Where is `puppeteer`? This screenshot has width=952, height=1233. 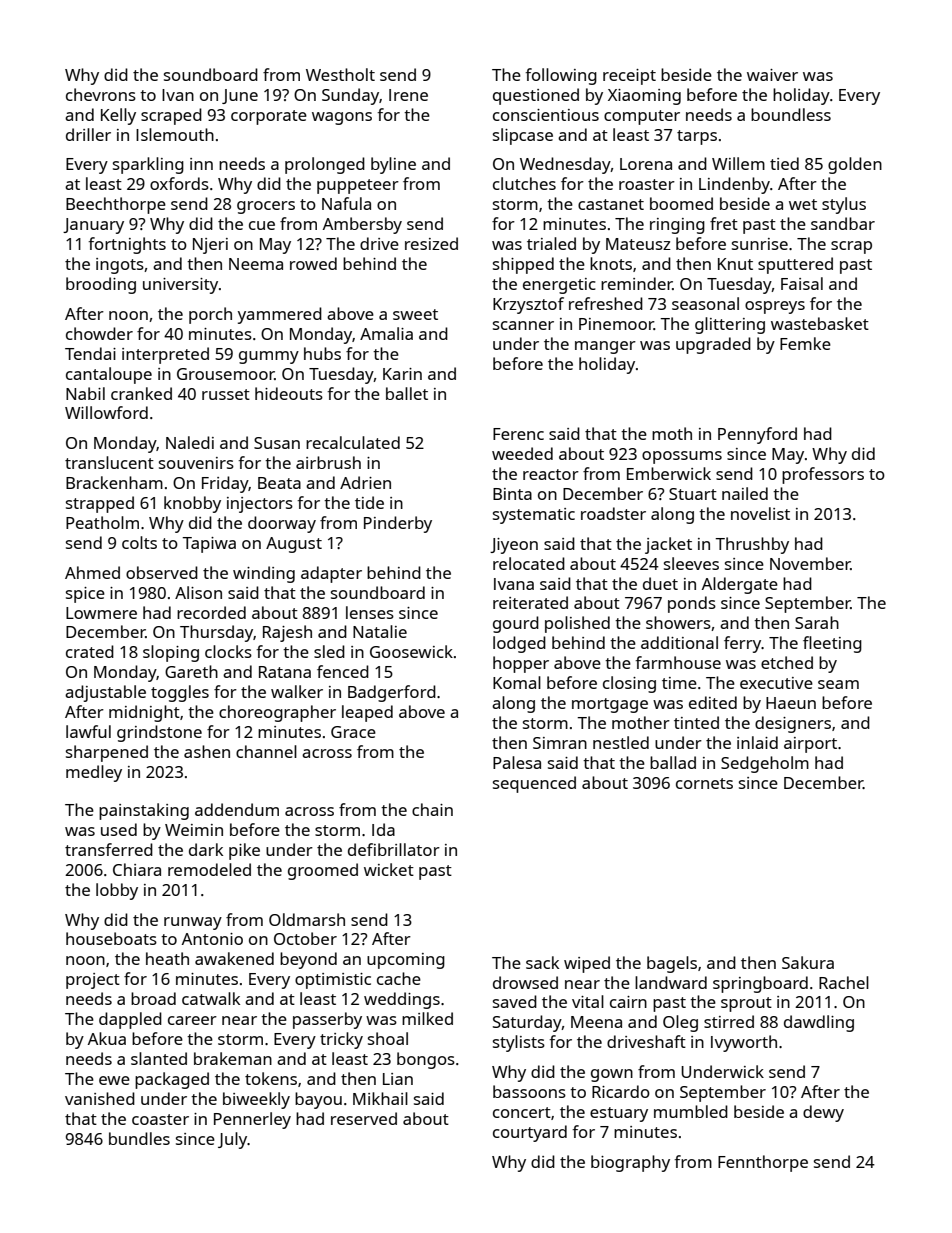
puppeteer is located at coordinates (358, 186).
